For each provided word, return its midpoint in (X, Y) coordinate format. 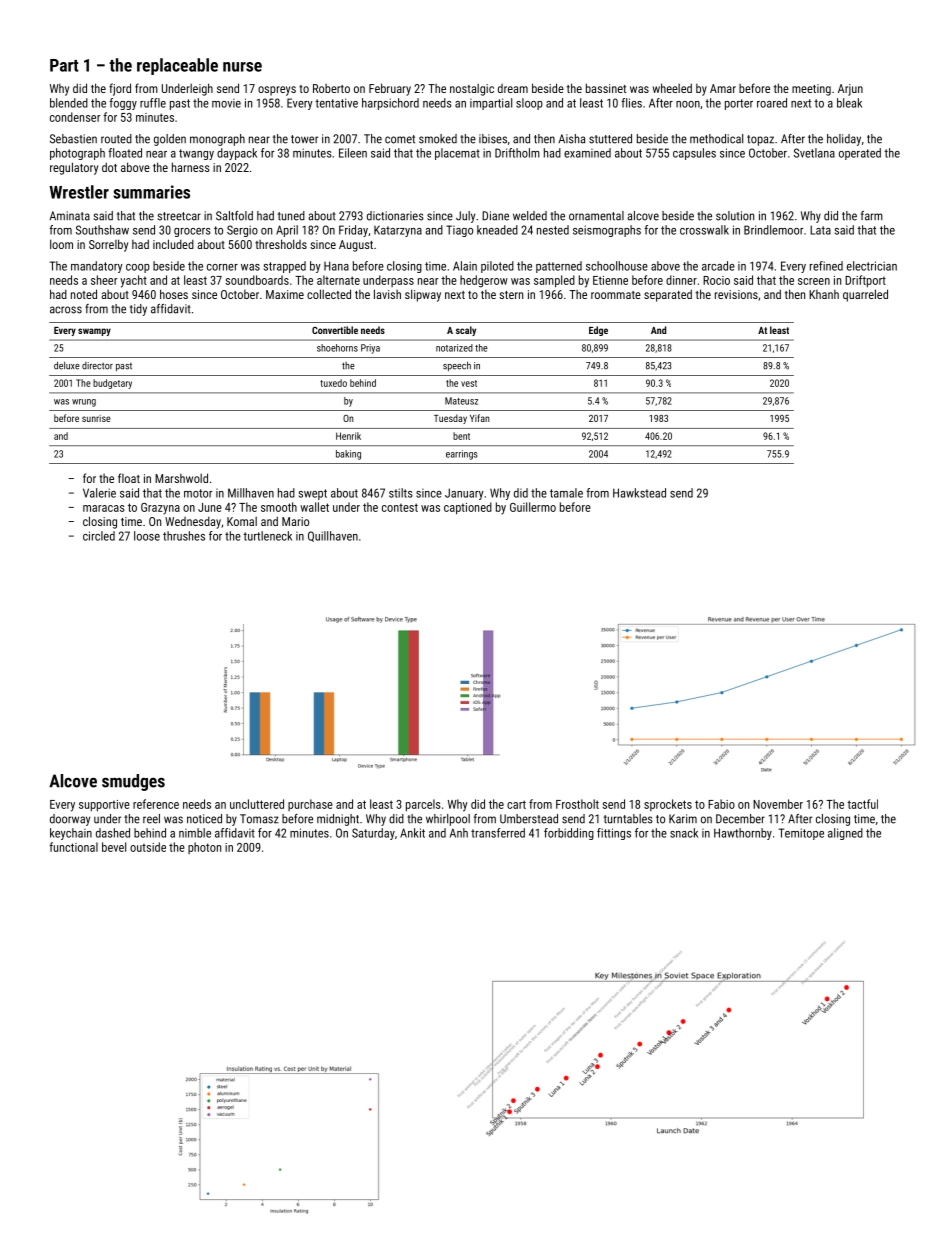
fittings (614, 834)
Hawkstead (639, 493)
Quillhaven (333, 536)
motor (198, 493)
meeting (811, 90)
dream (513, 88)
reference (156, 804)
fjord (120, 89)
